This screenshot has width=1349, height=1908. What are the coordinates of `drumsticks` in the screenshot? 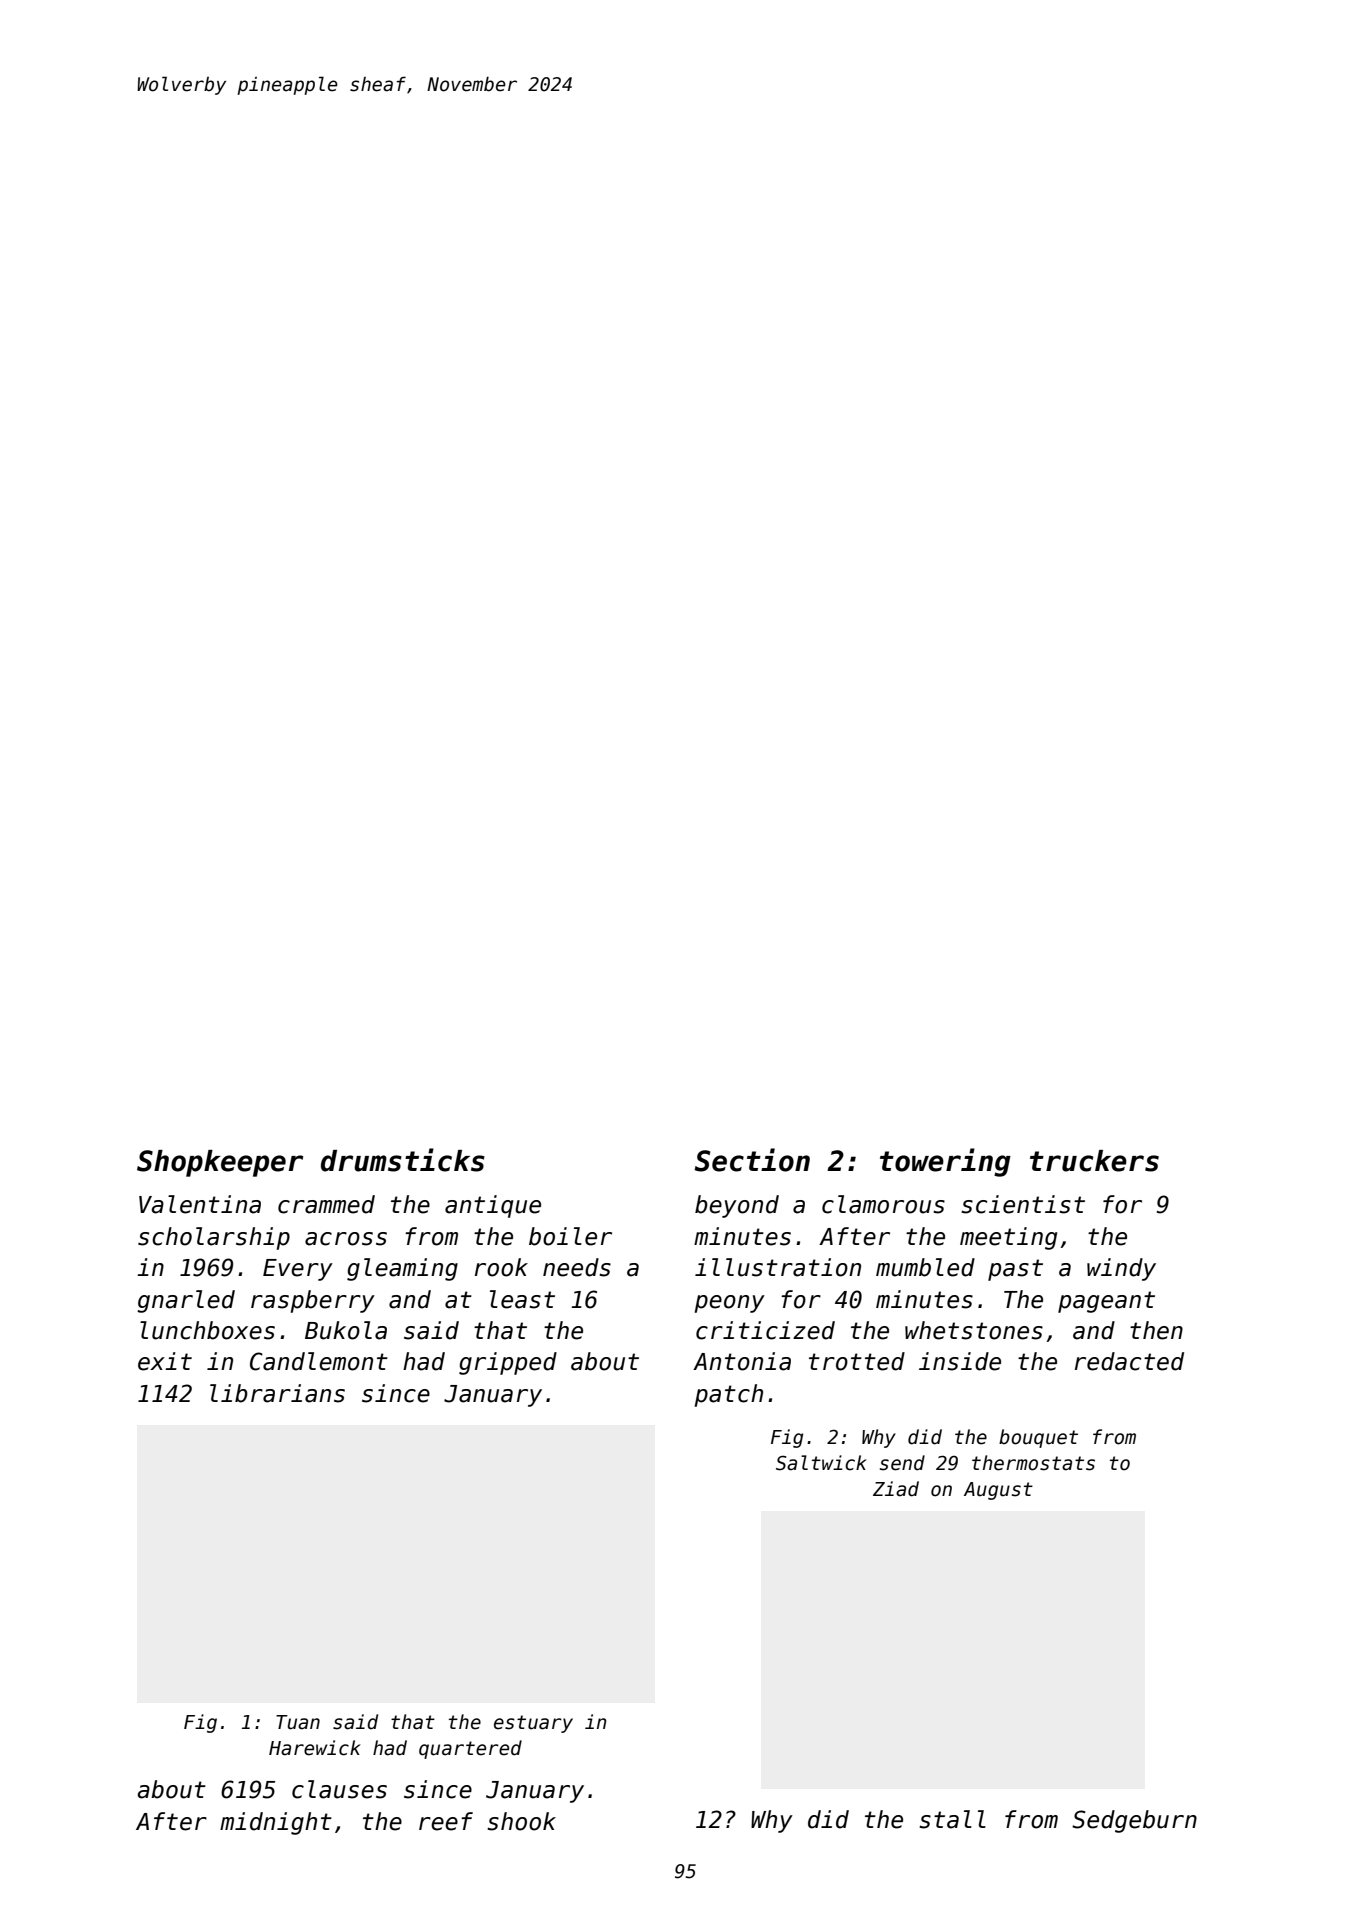 It's located at (403, 1160).
